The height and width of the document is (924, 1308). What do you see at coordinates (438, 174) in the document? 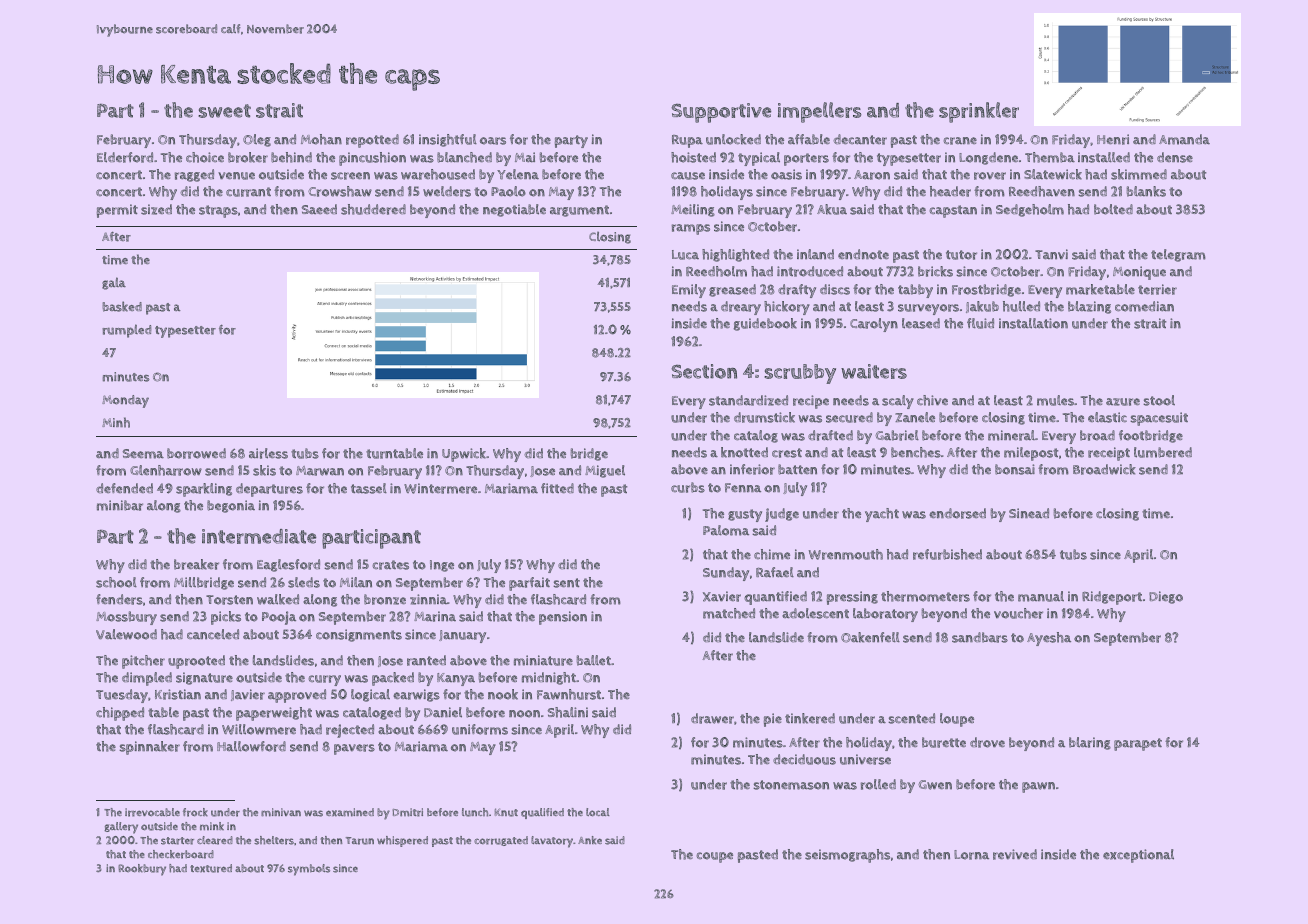
I see `warehoused` at bounding box center [438, 174].
